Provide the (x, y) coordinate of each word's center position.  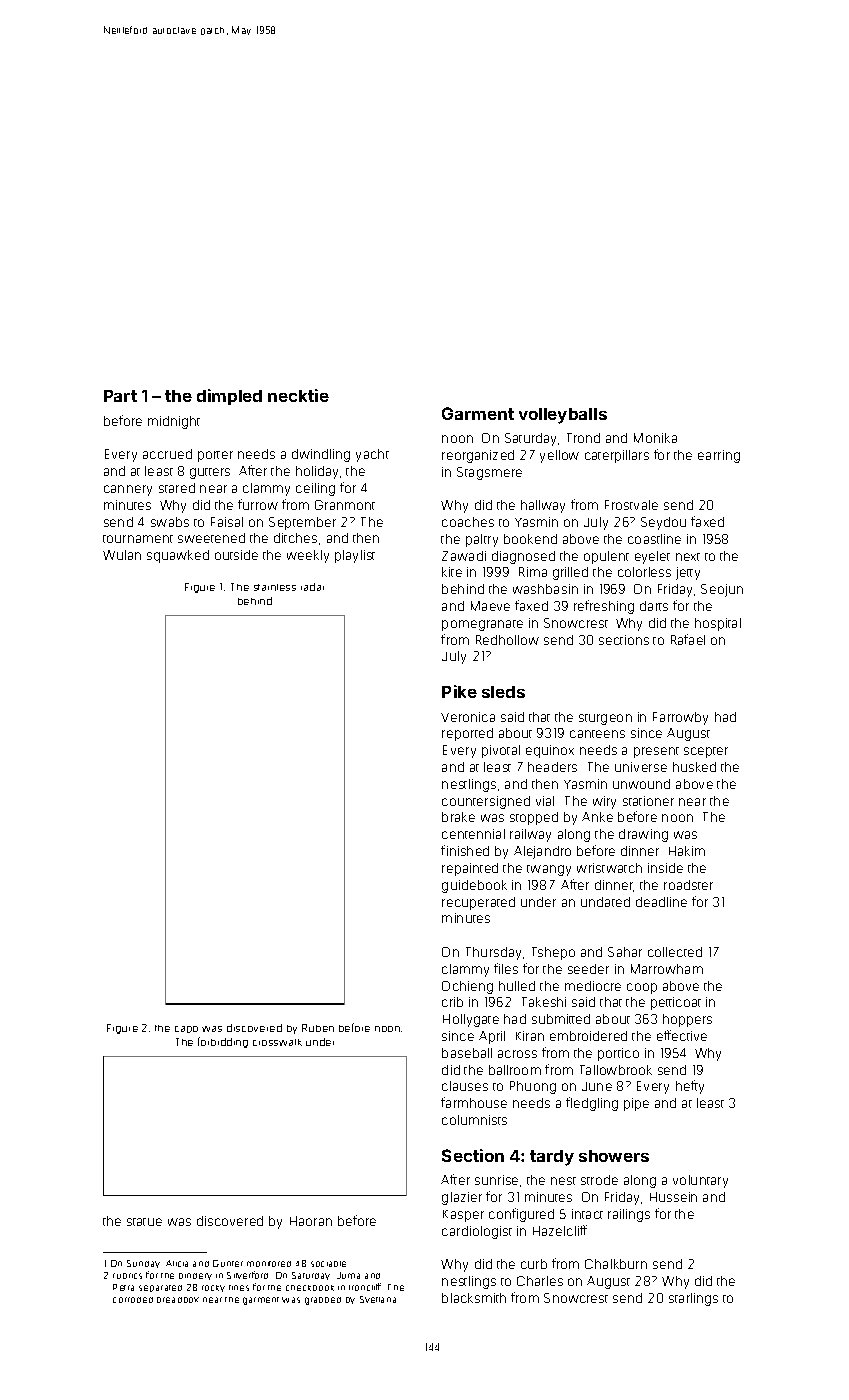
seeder (588, 969)
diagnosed (523, 557)
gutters (210, 473)
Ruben (318, 1028)
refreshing (604, 607)
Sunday (143, 1264)
